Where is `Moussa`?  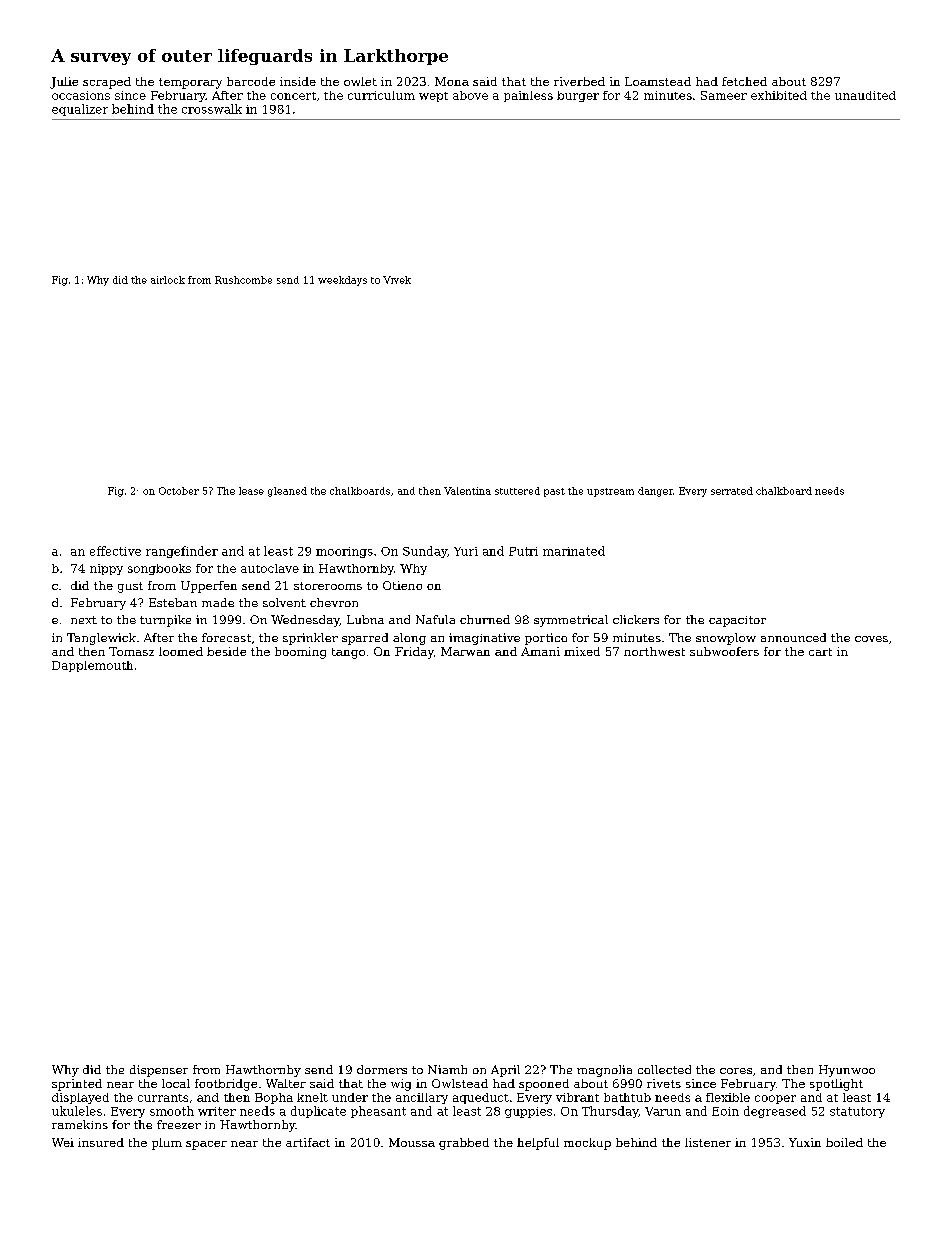 Moussa is located at coordinates (412, 1142).
